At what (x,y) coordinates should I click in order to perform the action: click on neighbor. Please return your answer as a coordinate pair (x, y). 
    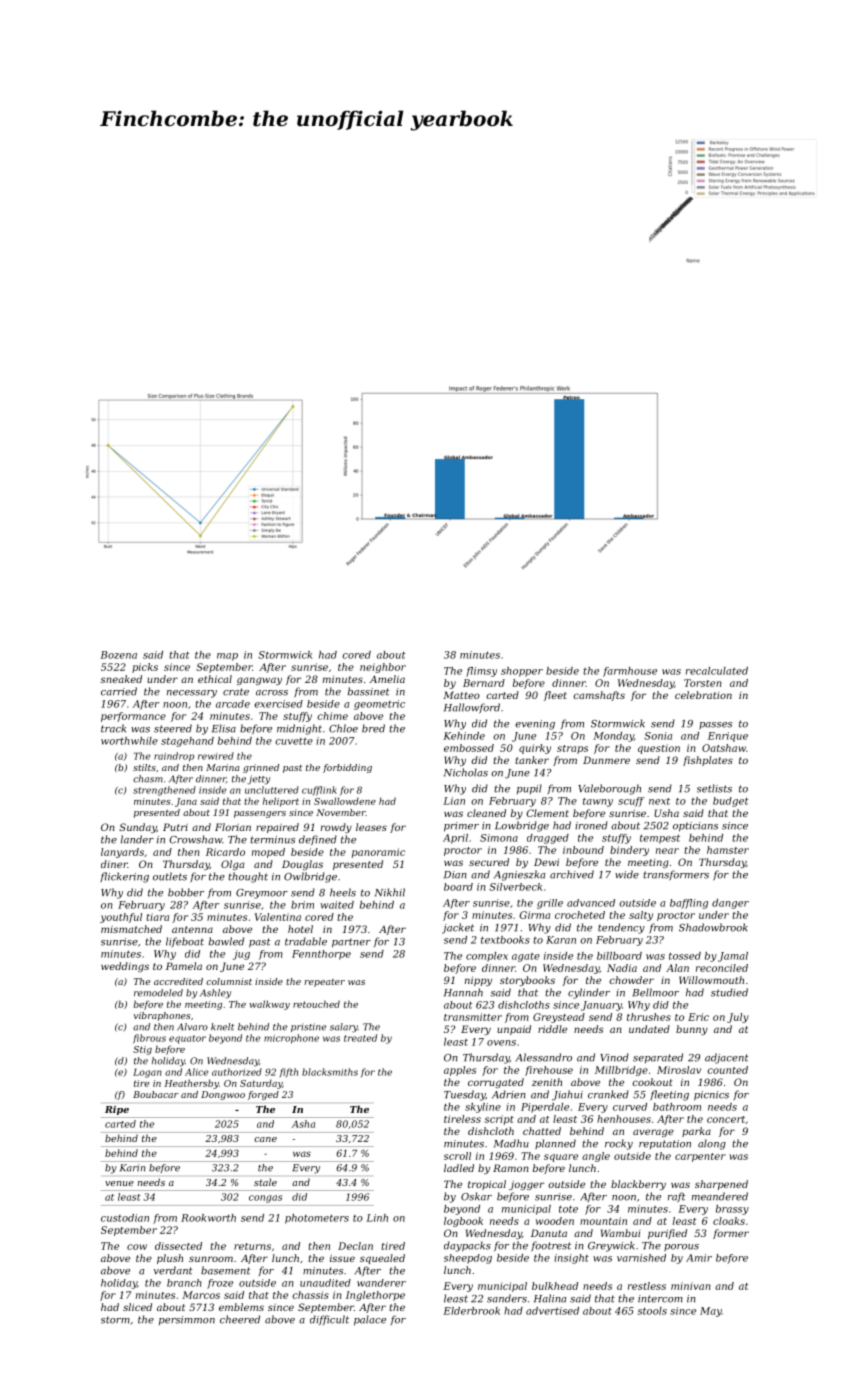
    Looking at the image, I should click on (383, 668).
